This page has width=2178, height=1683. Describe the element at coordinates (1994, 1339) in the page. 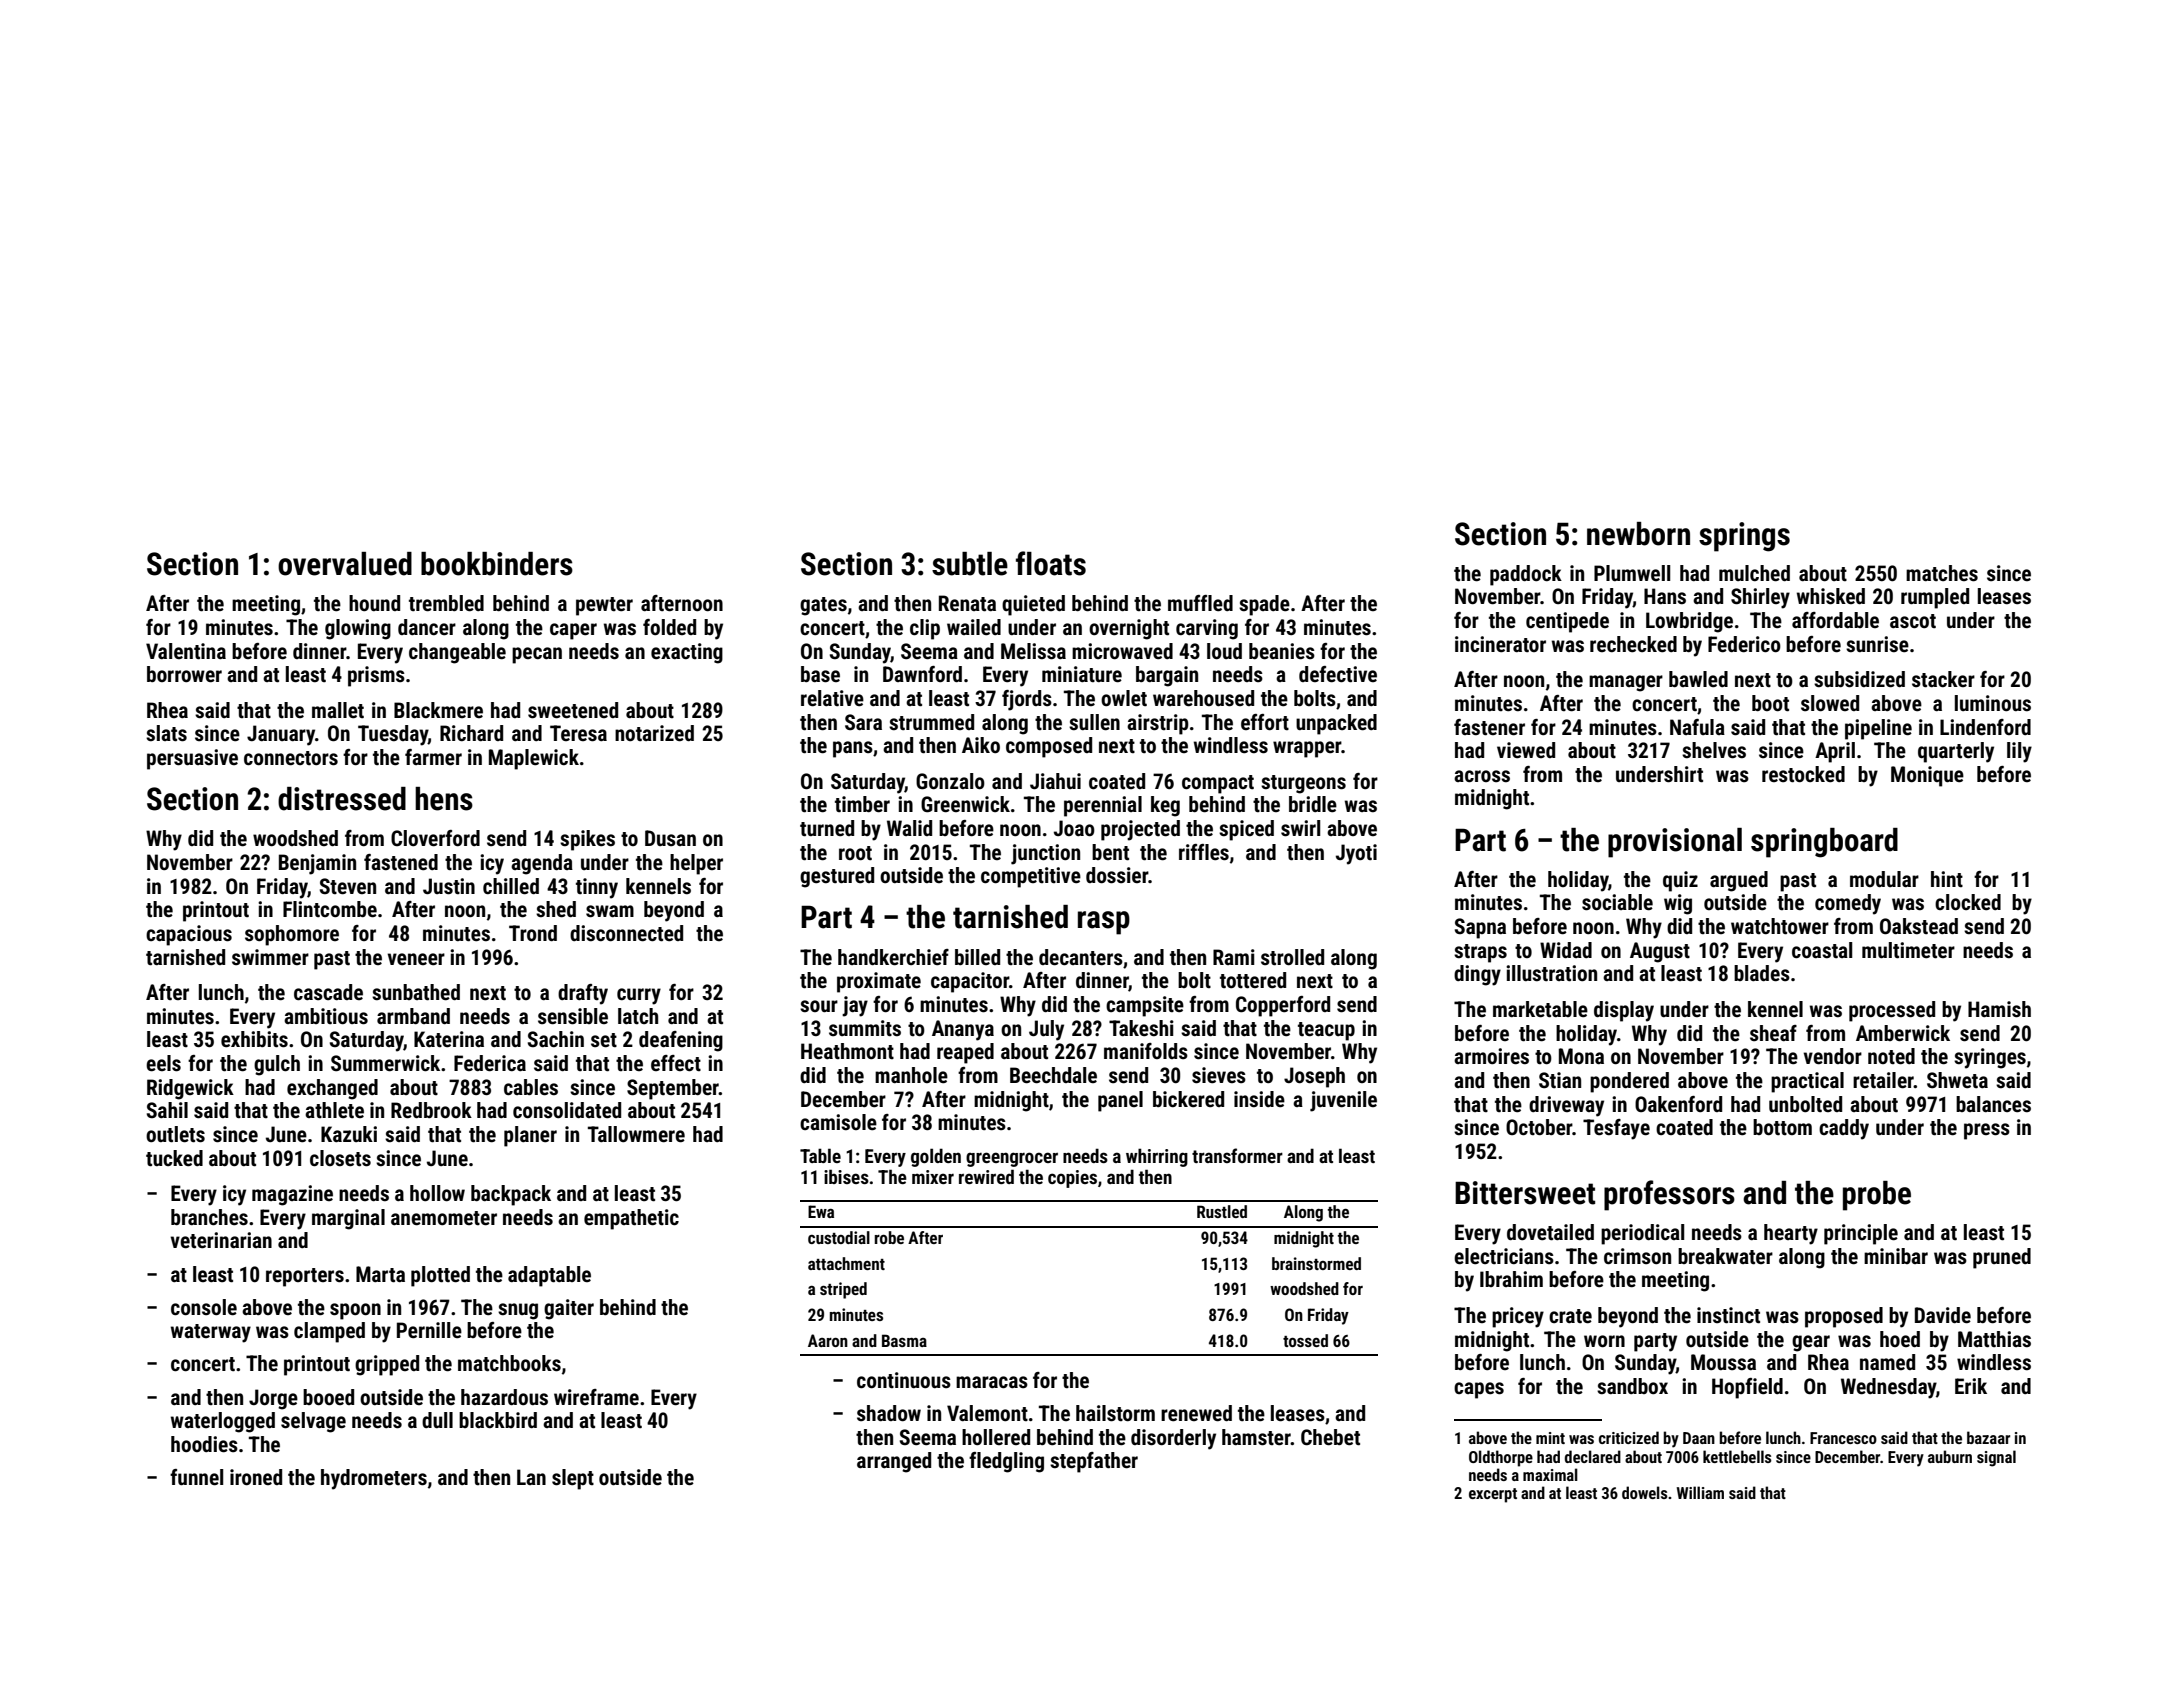

I see `Matthias` at that location.
